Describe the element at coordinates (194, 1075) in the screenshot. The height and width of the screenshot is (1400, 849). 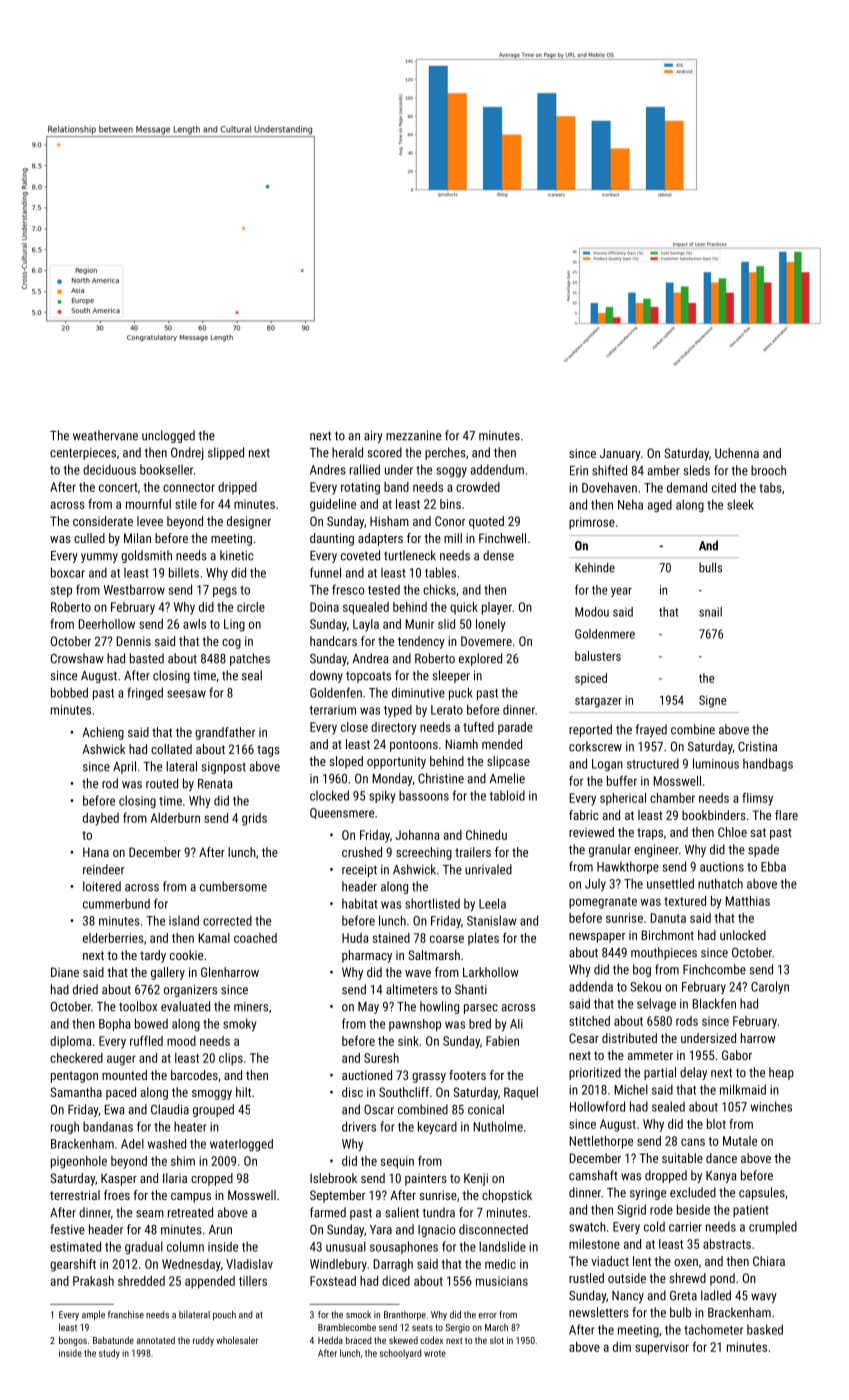
I see `barcodes` at that location.
